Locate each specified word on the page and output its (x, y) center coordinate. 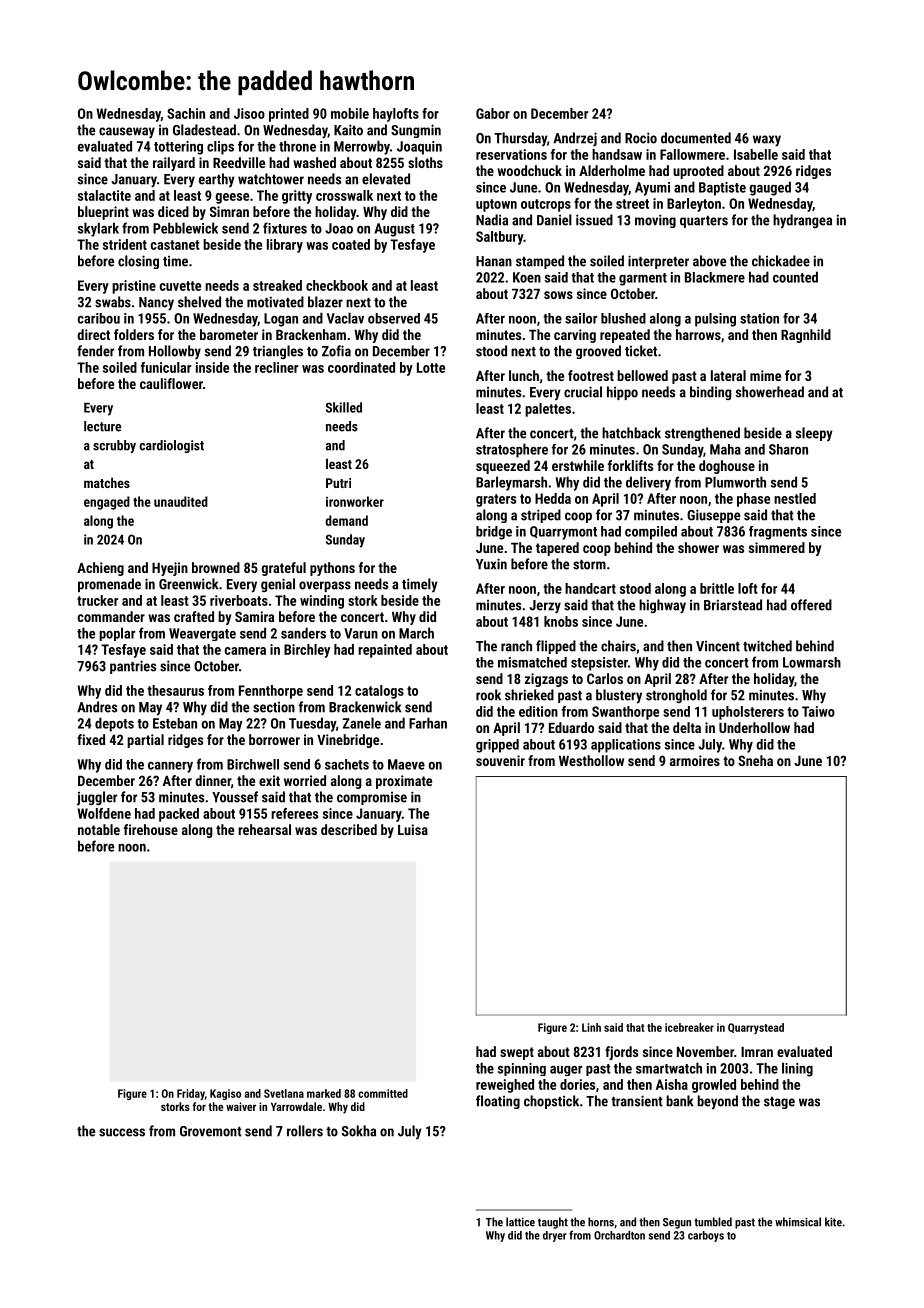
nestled (795, 498)
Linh (591, 1027)
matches (107, 482)
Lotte (431, 367)
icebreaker (689, 1027)
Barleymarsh (511, 483)
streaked (277, 285)
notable (99, 829)
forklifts (630, 465)
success (122, 1132)
